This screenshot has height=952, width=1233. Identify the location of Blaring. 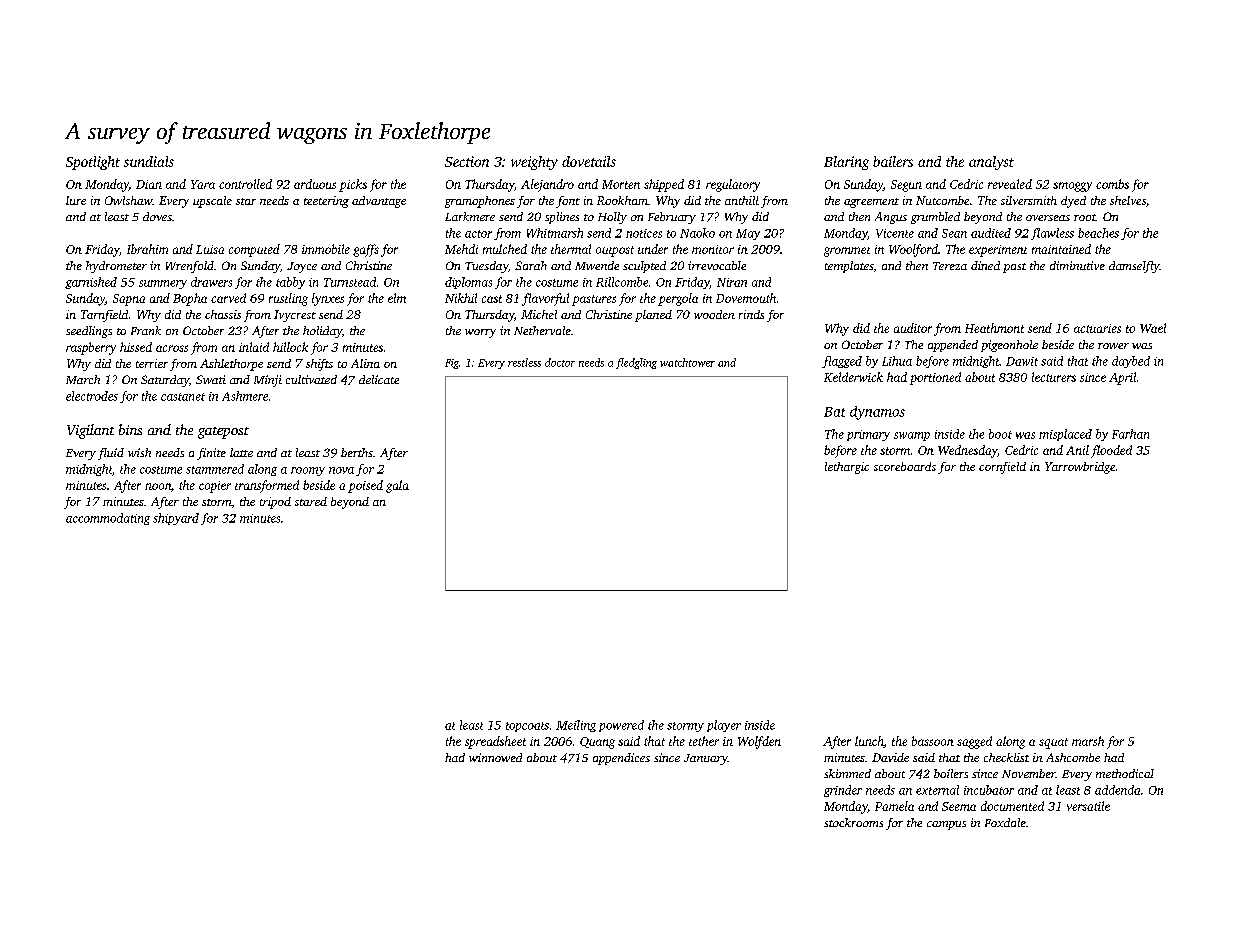
(846, 163).
